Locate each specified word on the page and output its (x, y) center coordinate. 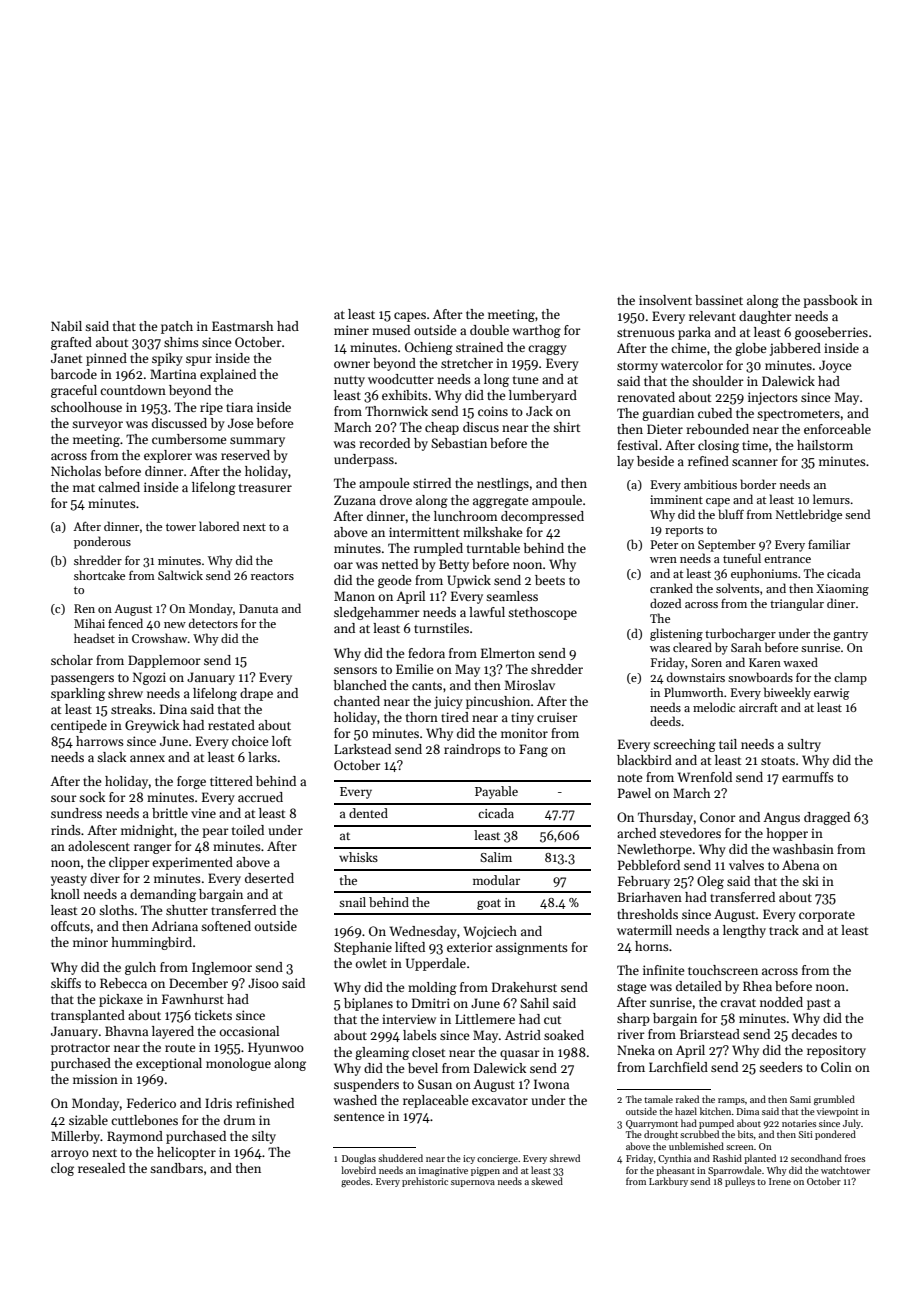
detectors (213, 623)
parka (694, 333)
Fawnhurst (193, 999)
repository (836, 1051)
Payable (496, 792)
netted (400, 564)
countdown (133, 390)
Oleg (710, 882)
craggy (547, 350)
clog (62, 1169)
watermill (644, 930)
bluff (731, 514)
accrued (260, 797)
